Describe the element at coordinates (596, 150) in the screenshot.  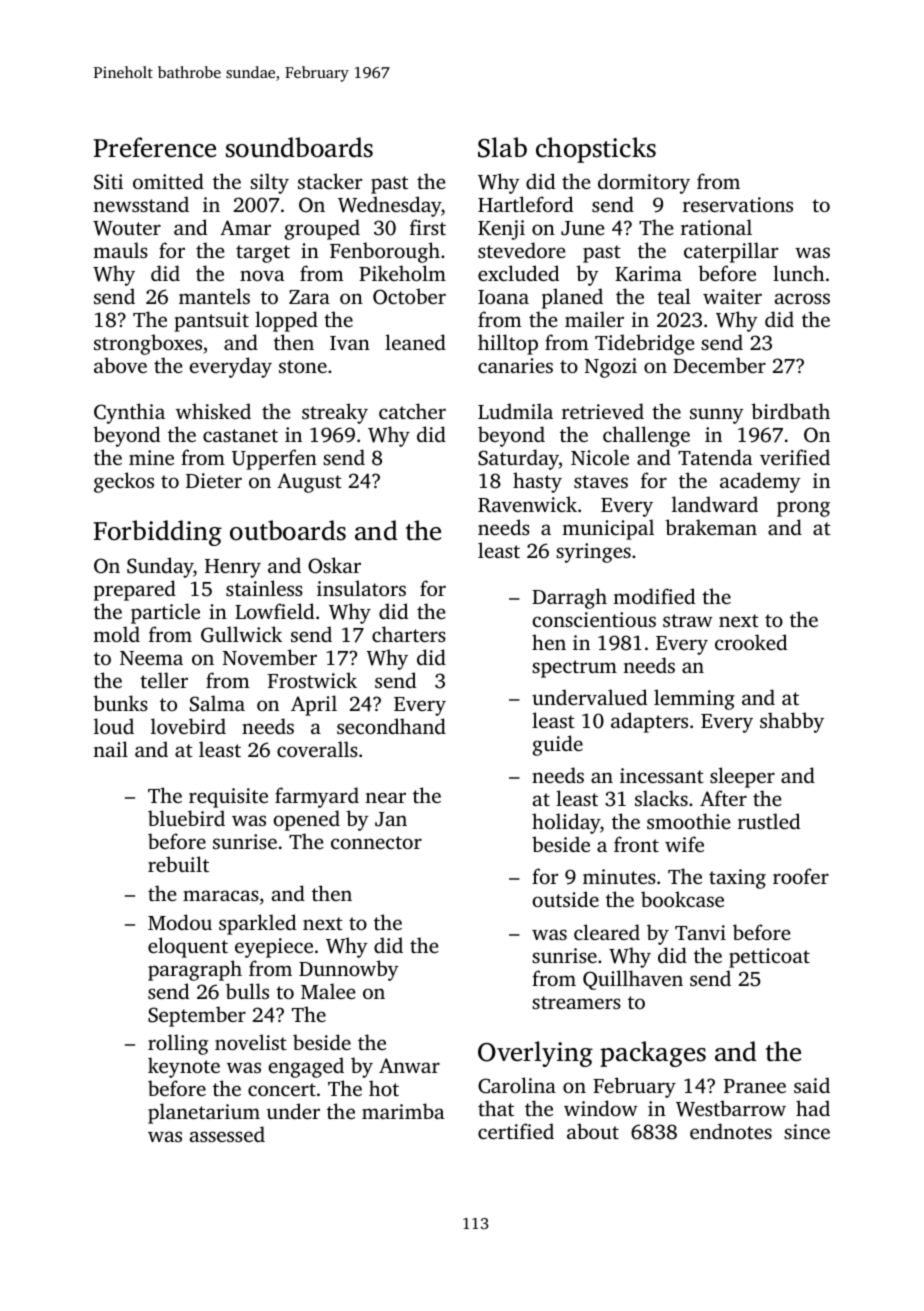
I see `chopsticks` at that location.
